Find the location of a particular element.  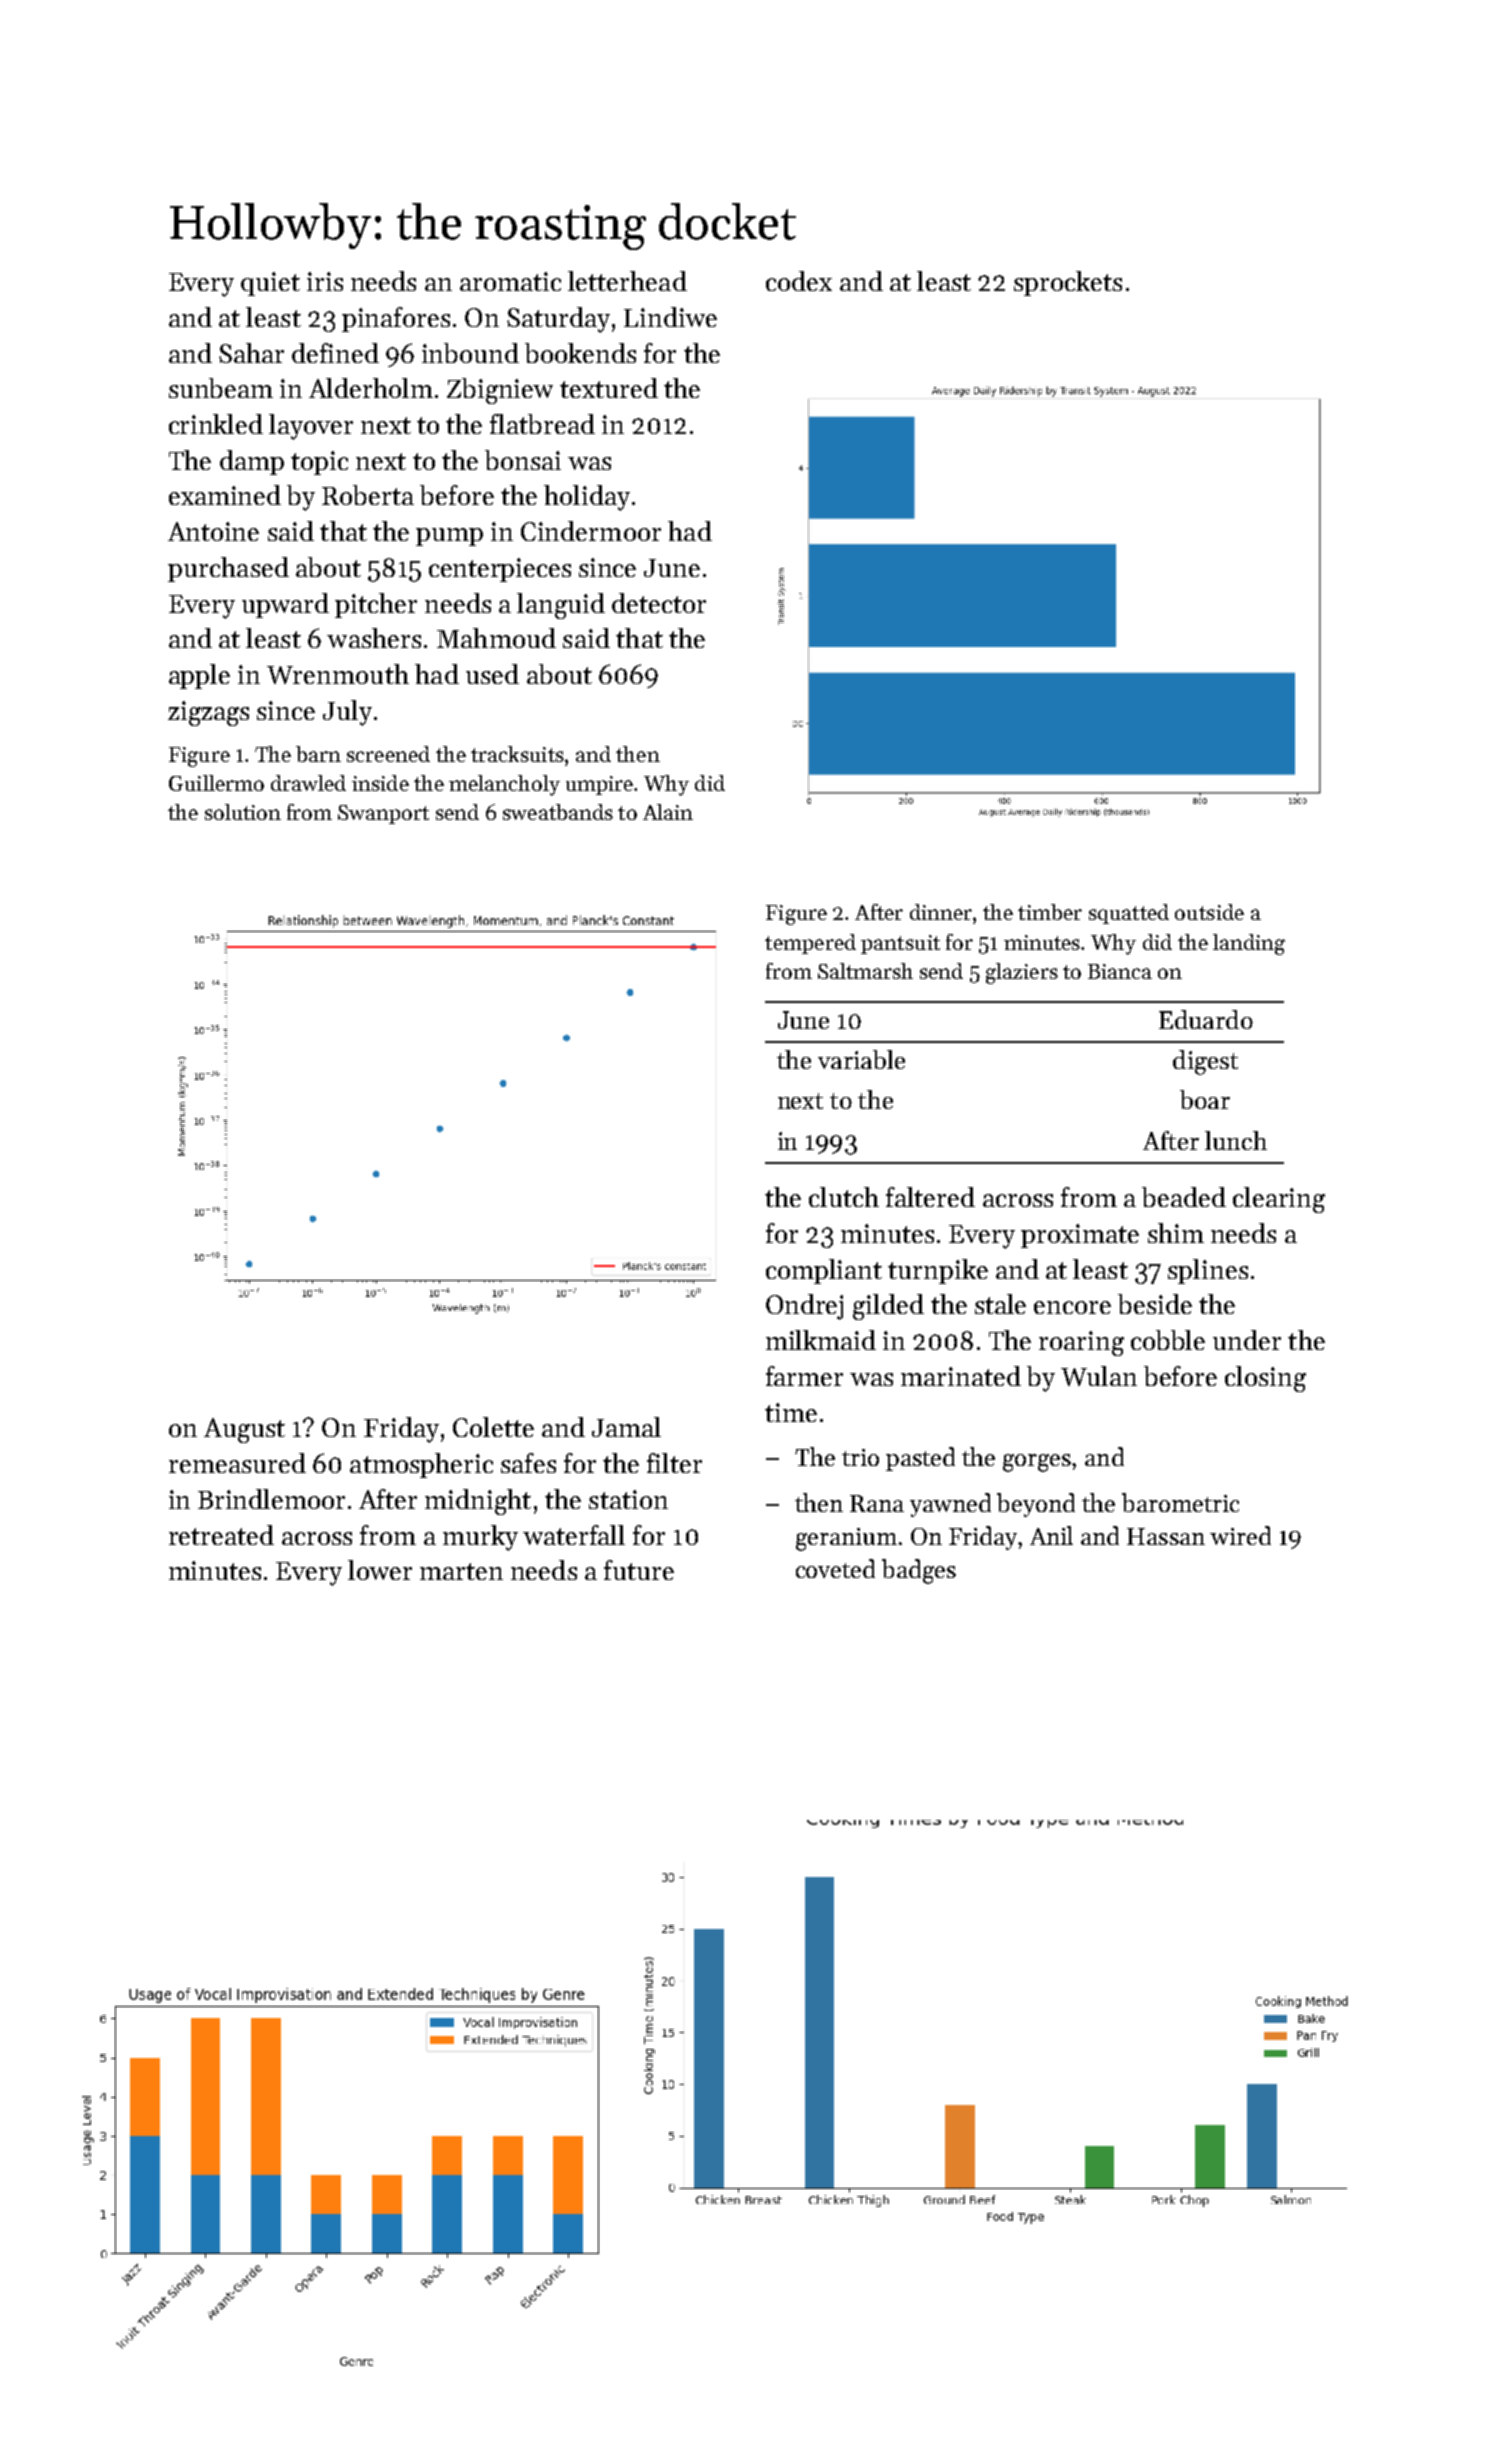

boar is located at coordinates (1205, 1099).
